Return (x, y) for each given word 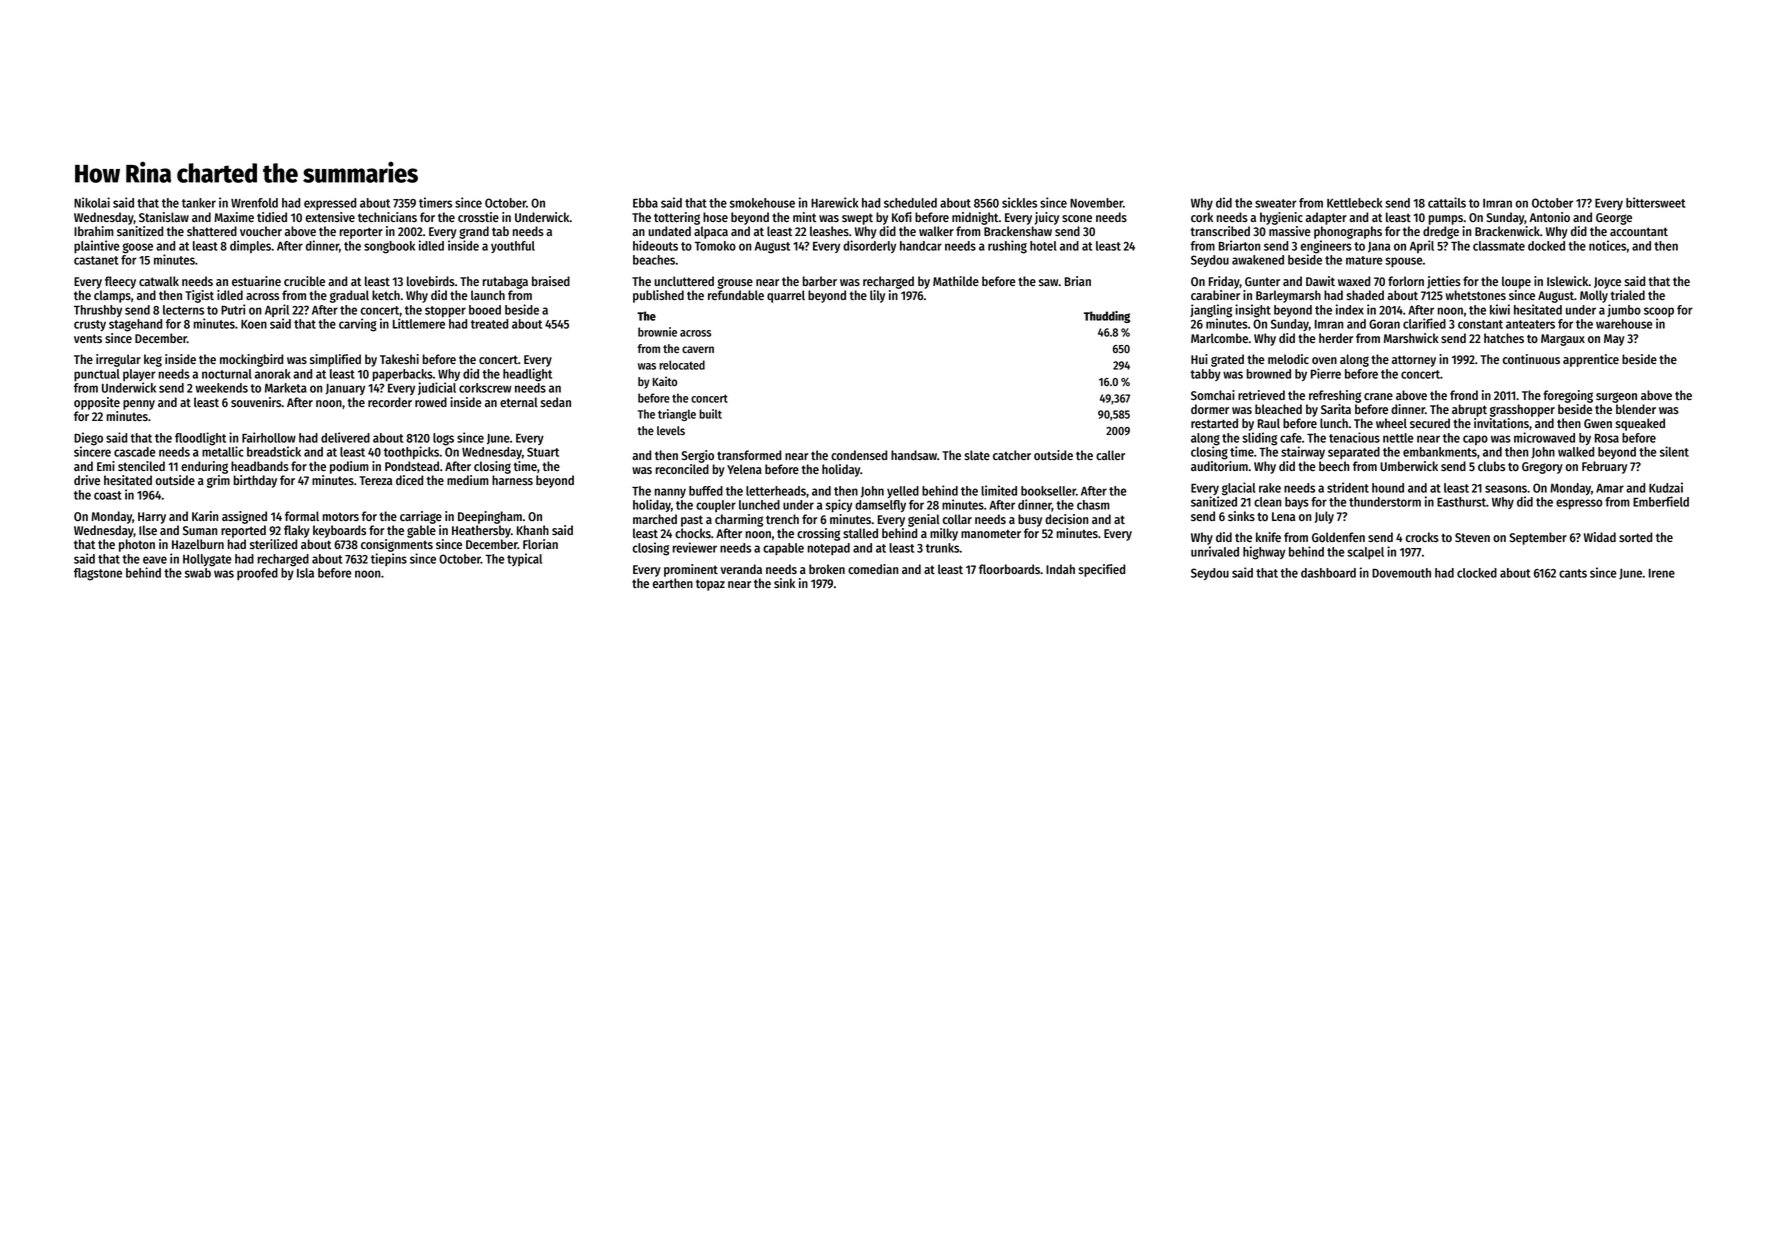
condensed (859, 455)
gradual (349, 296)
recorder (390, 402)
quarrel (786, 296)
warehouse (1624, 324)
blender (1636, 409)
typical (524, 559)
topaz (710, 585)
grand (474, 232)
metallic (223, 451)
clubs (1491, 466)
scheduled (910, 203)
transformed (749, 455)
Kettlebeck (1354, 203)
